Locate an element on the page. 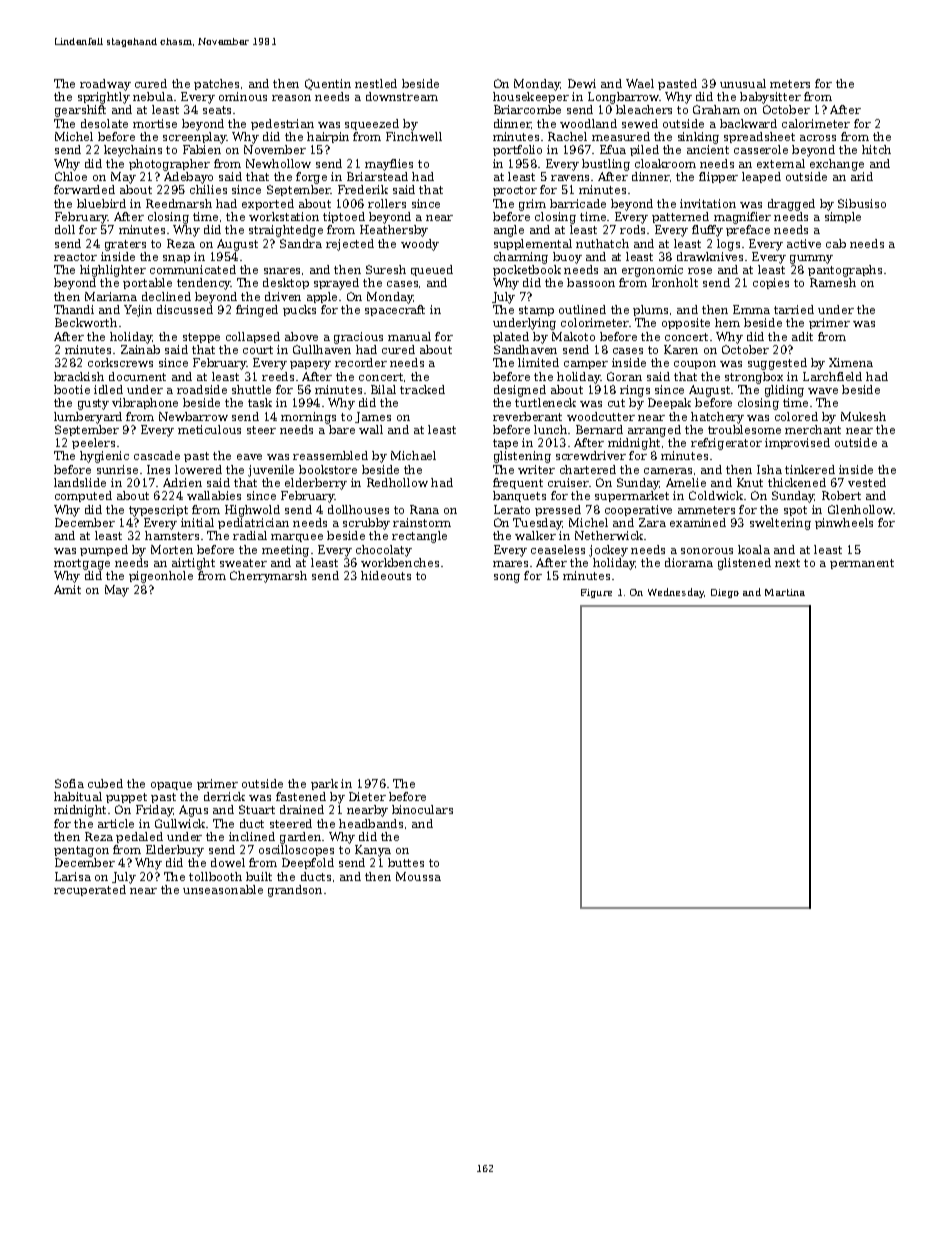 This document has width=952, height=1233. buoy is located at coordinates (567, 258).
